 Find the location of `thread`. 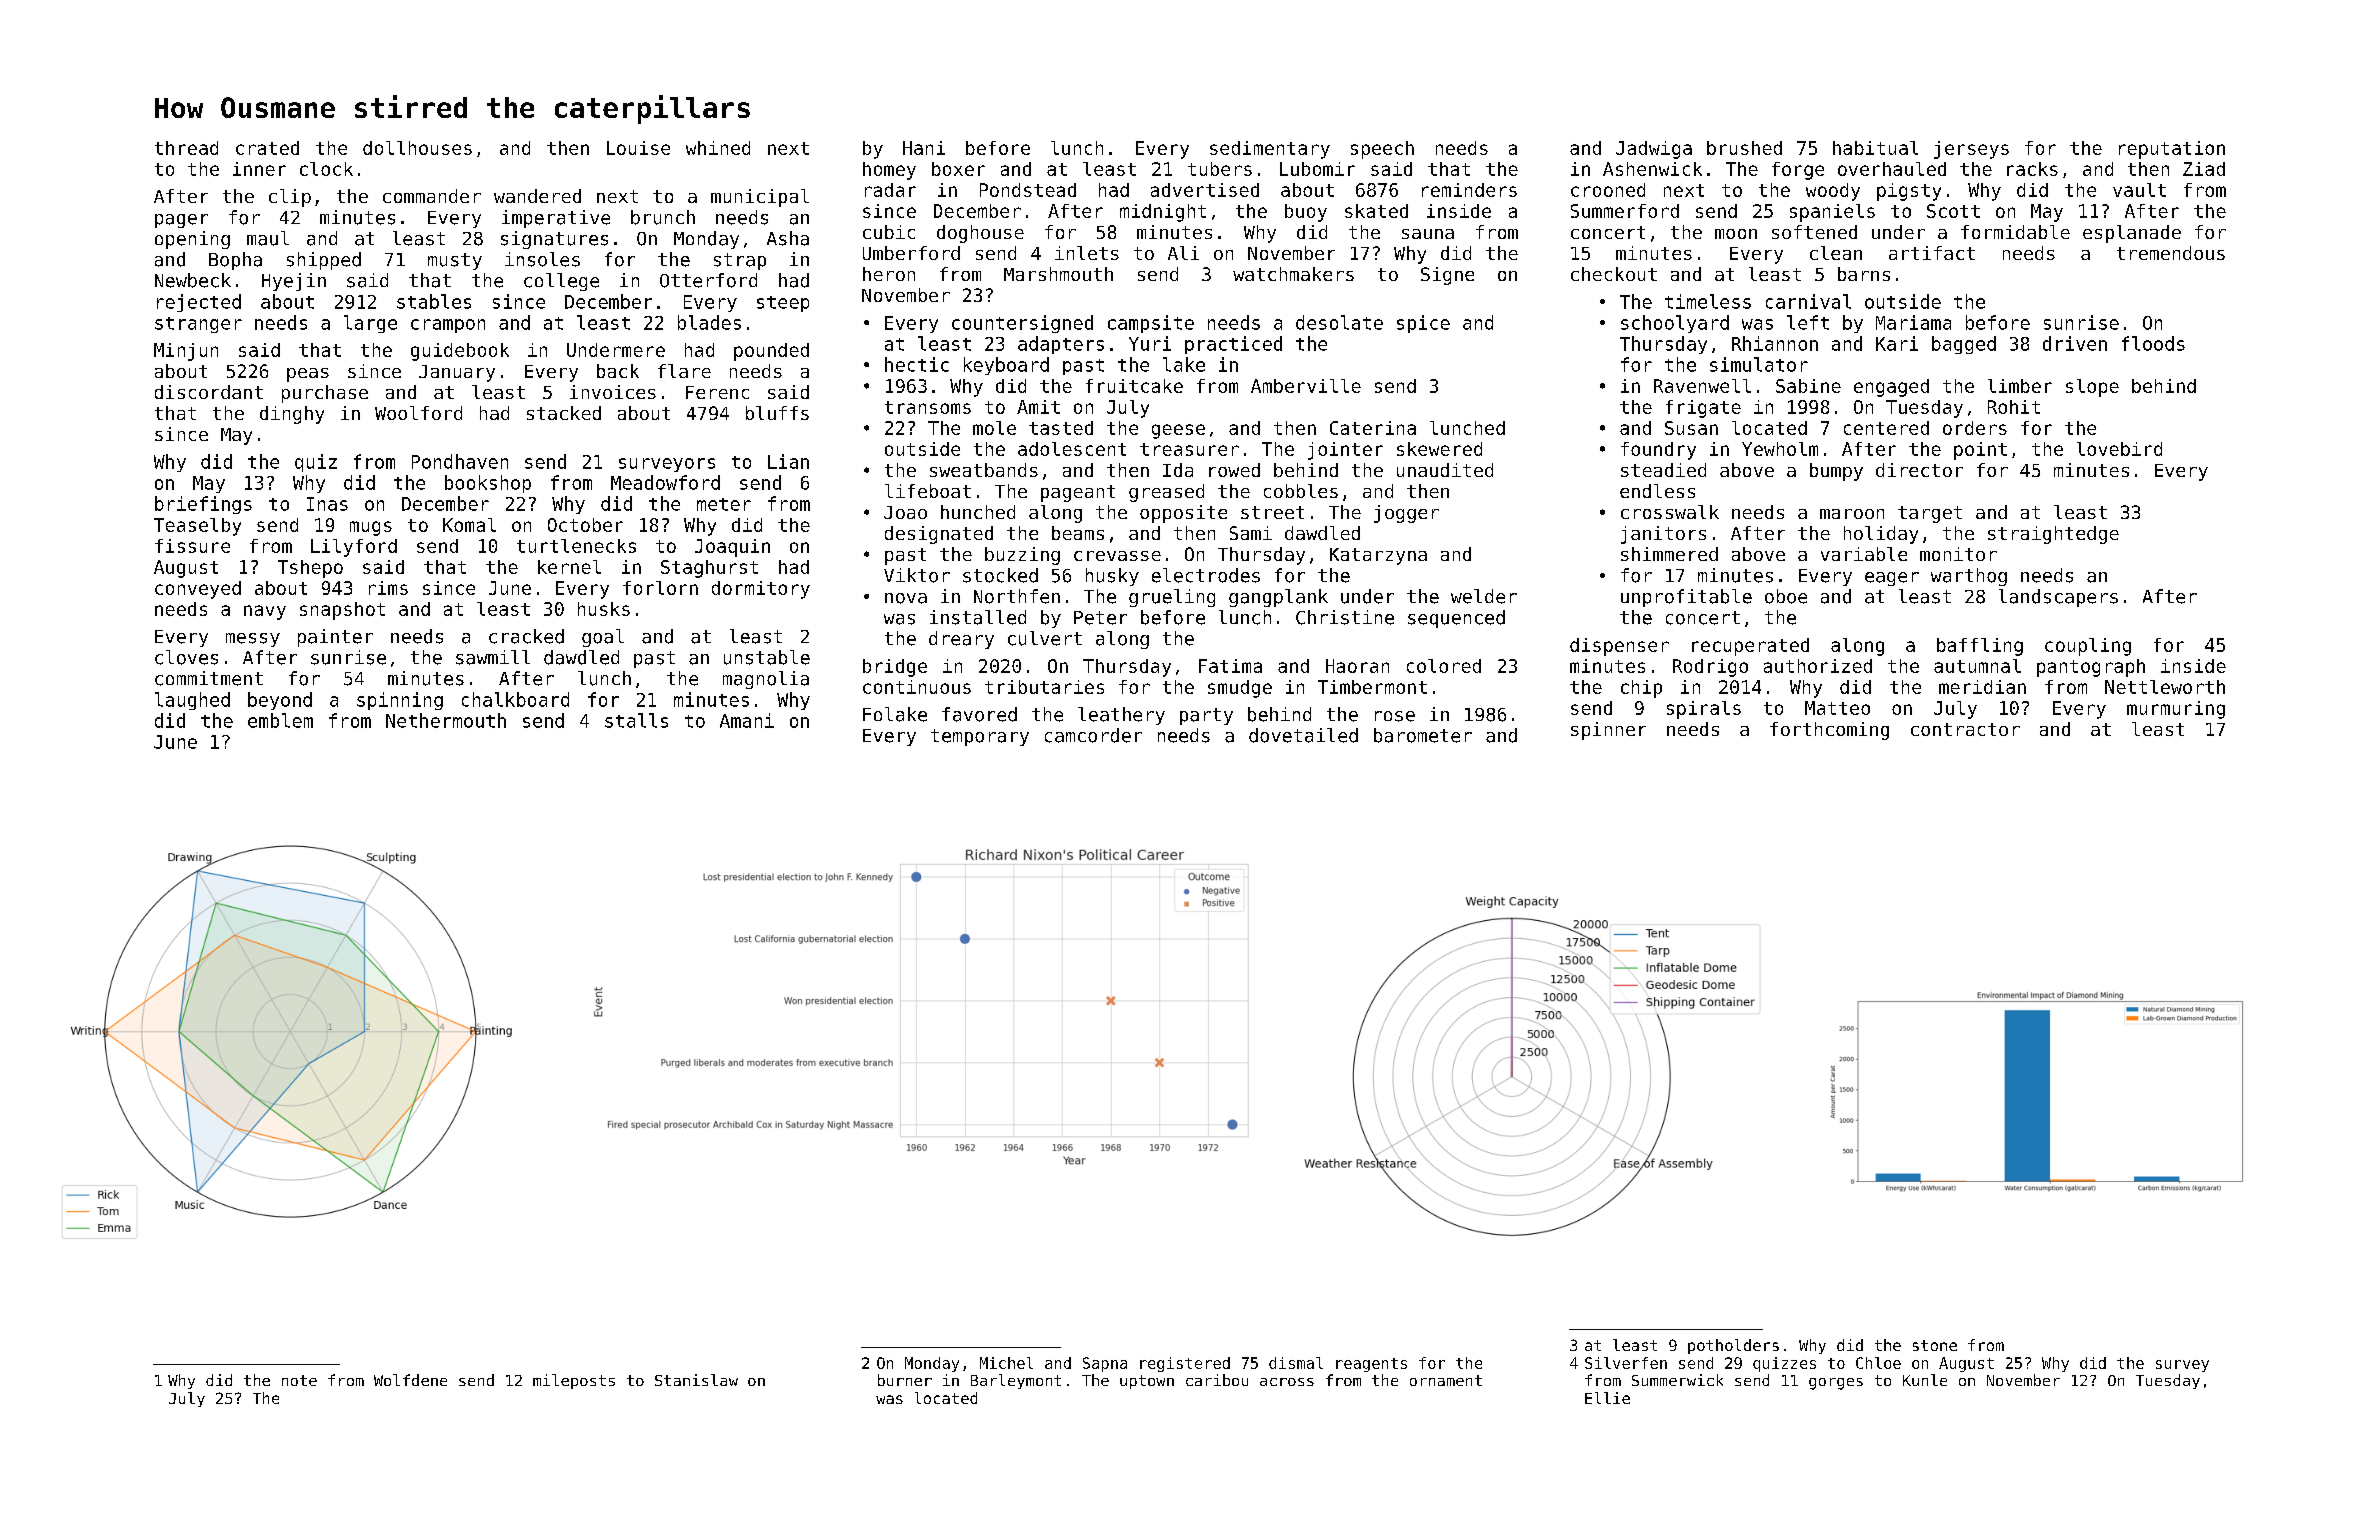

thread is located at coordinates (186, 148).
